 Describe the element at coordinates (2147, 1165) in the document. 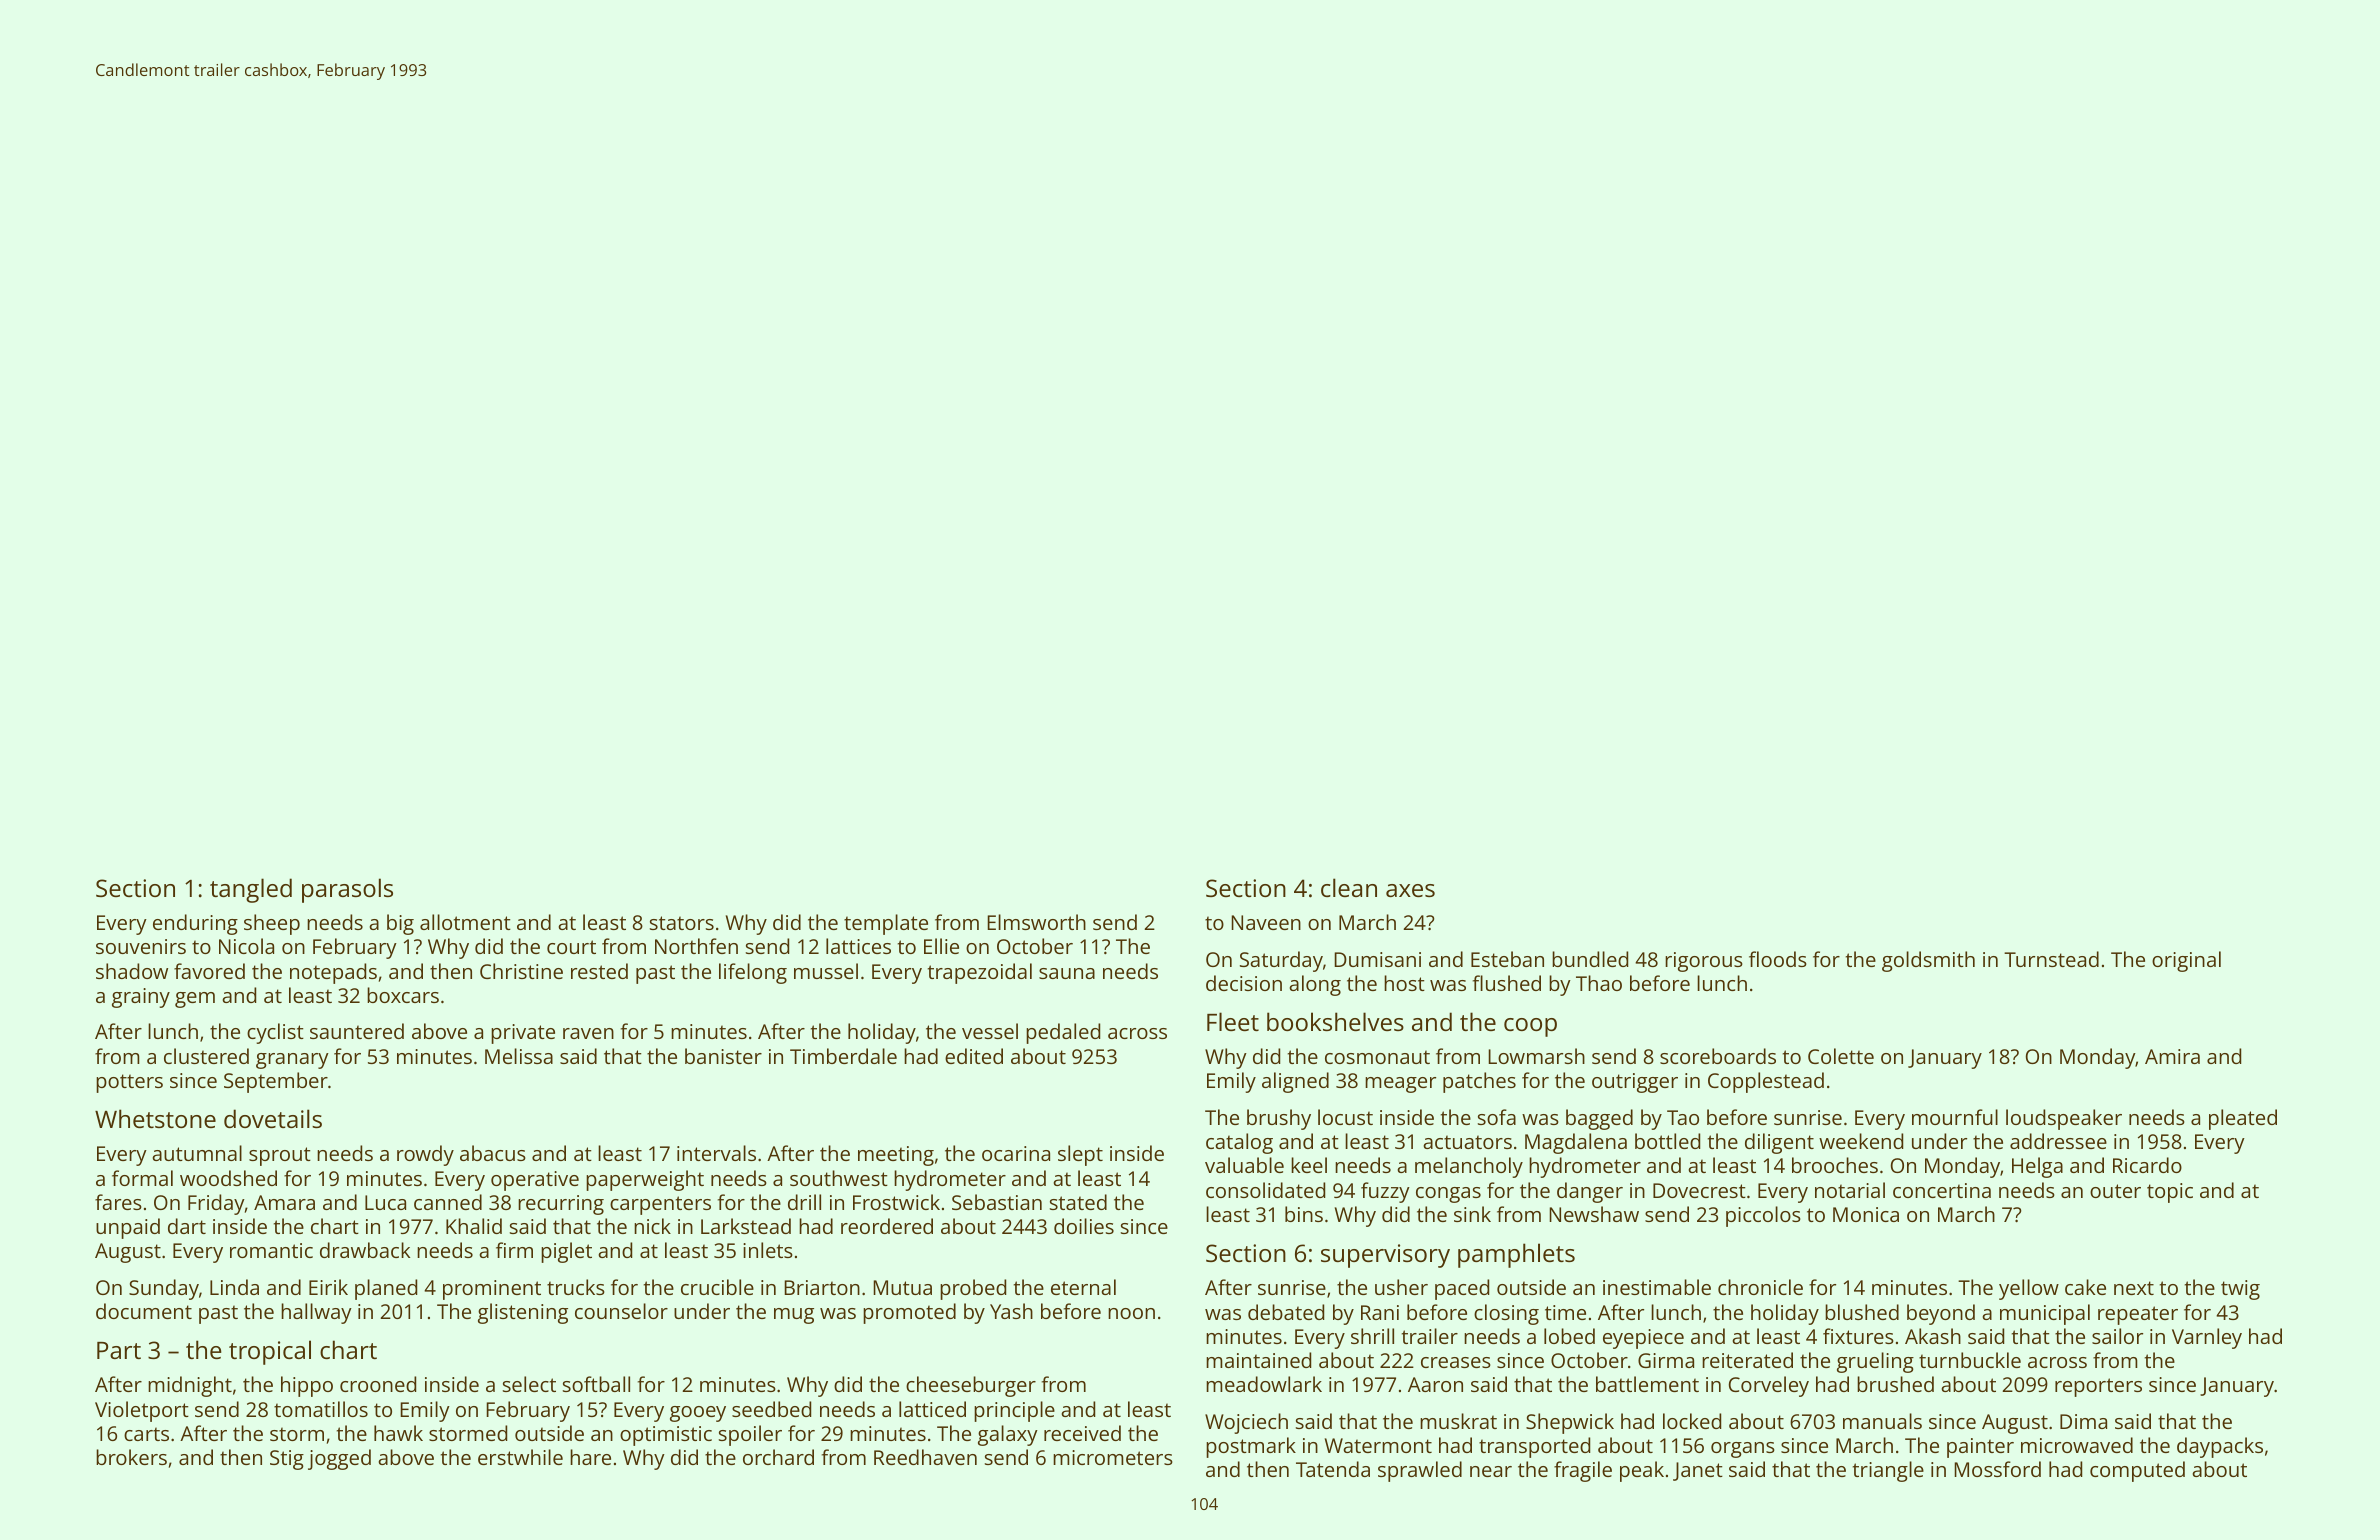

I see `Ricardo` at that location.
